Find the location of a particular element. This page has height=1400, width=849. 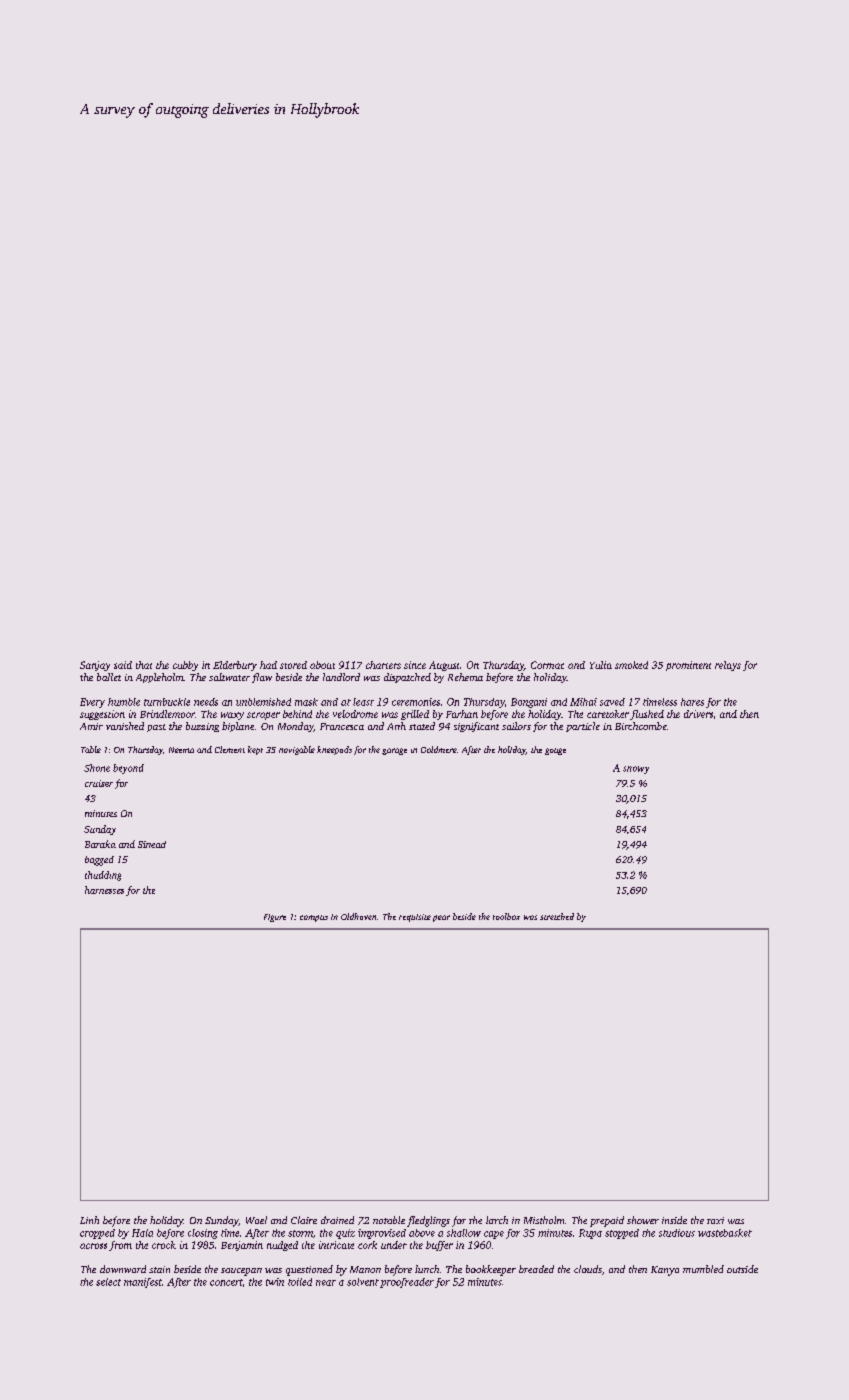

improvised is located at coordinates (382, 1234).
